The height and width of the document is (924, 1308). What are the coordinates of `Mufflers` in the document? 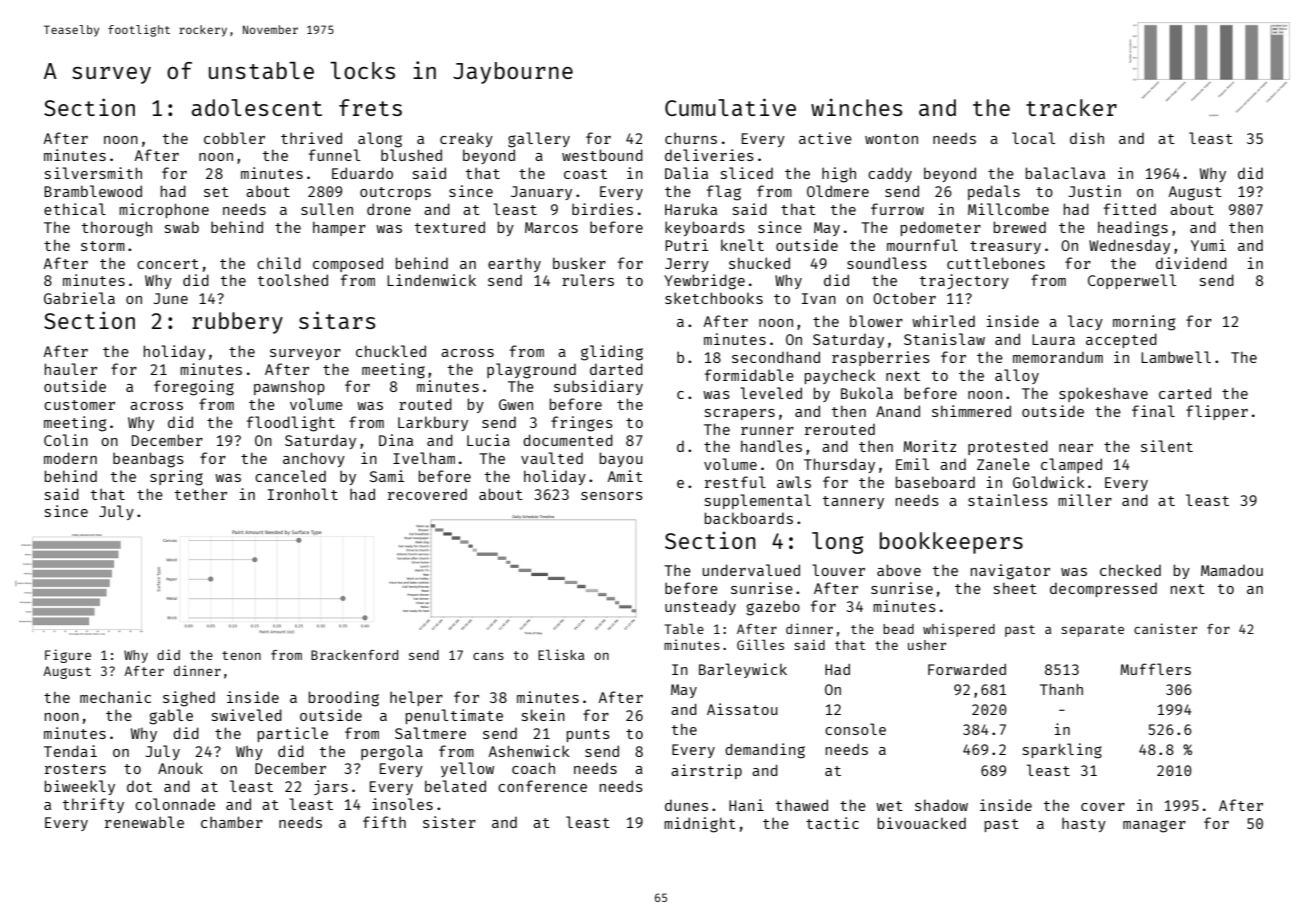 It's located at (1155, 669).
